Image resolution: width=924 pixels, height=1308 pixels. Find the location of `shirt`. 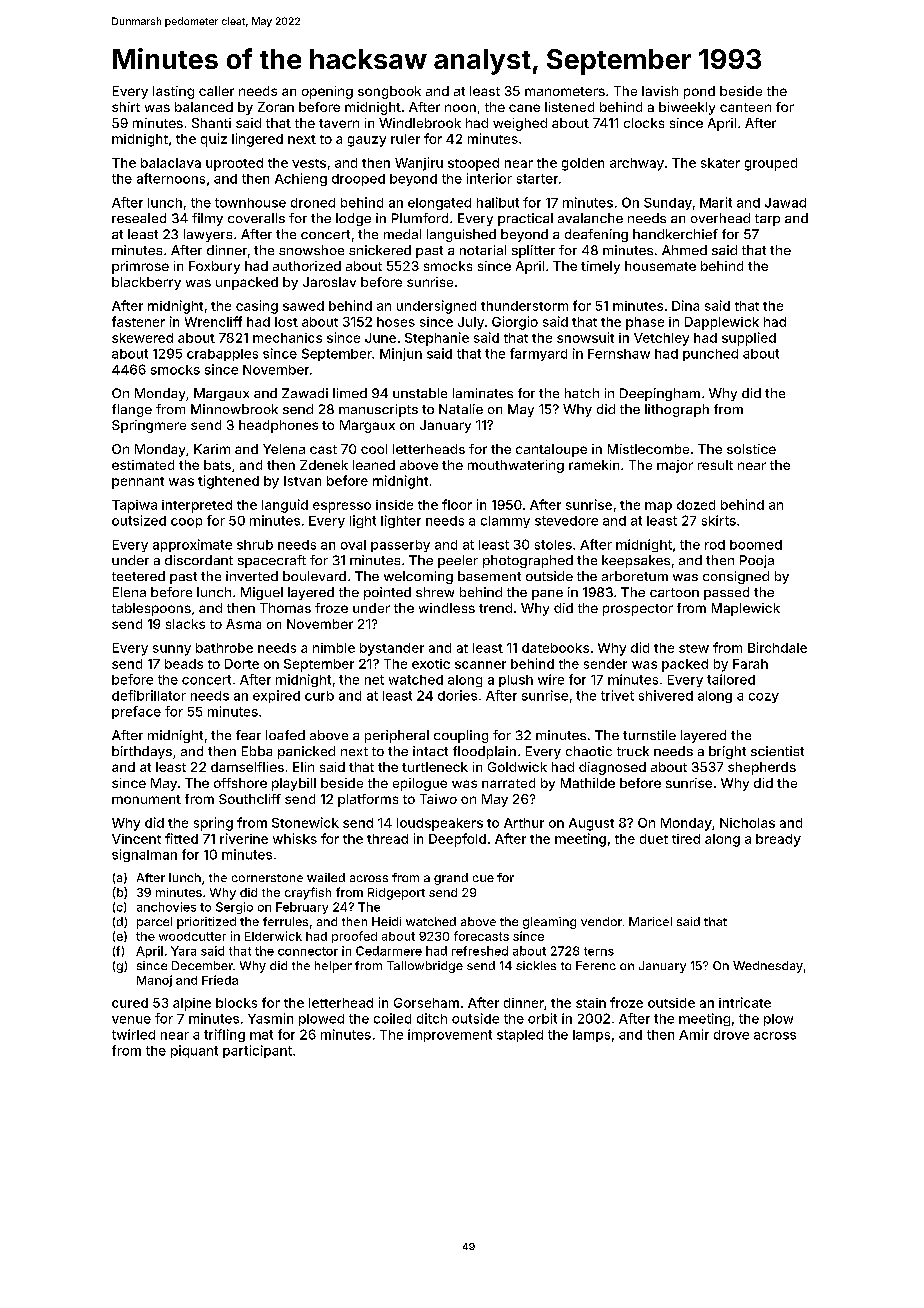

shirt is located at coordinates (126, 107).
